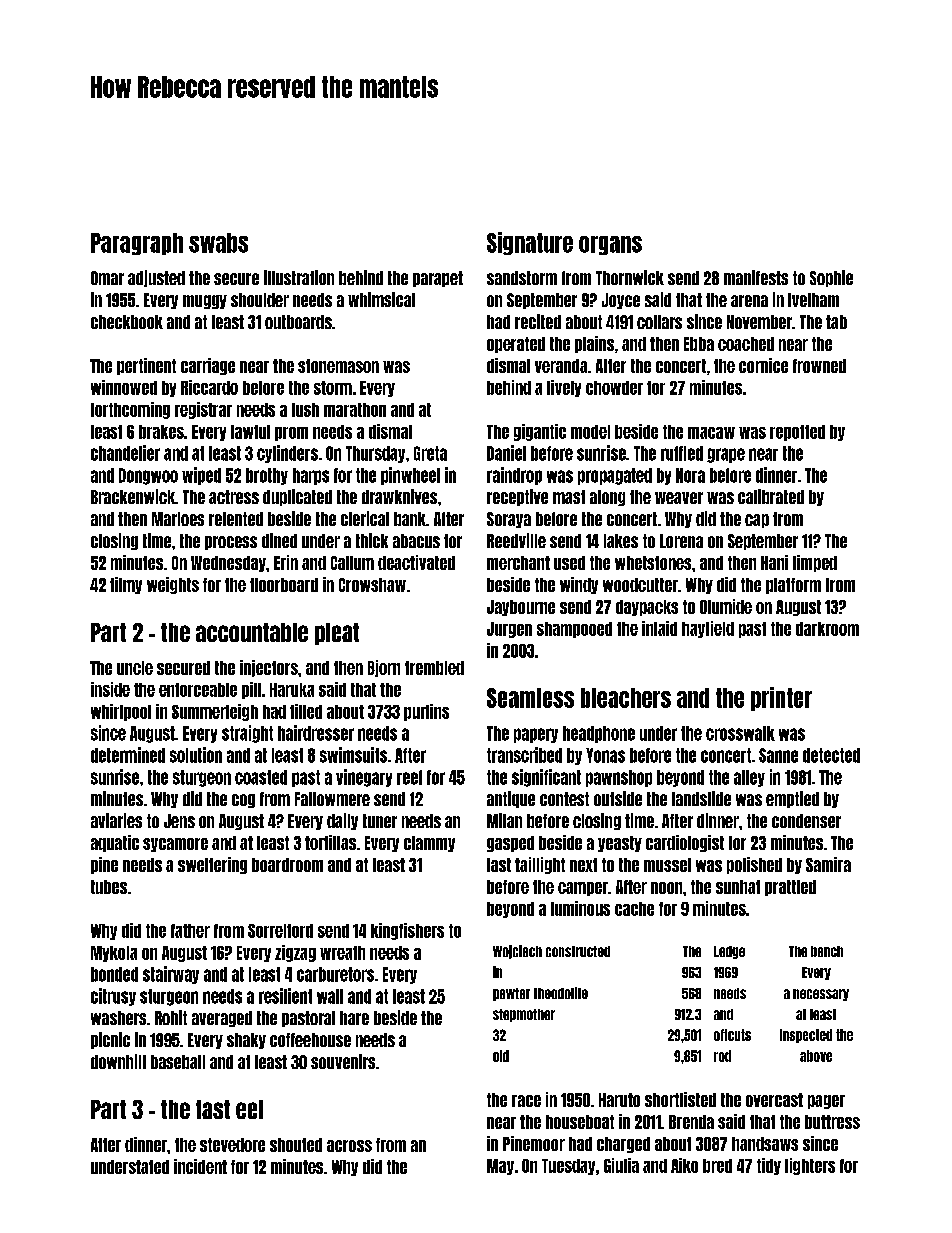  I want to click on Ivelham, so click(813, 300).
